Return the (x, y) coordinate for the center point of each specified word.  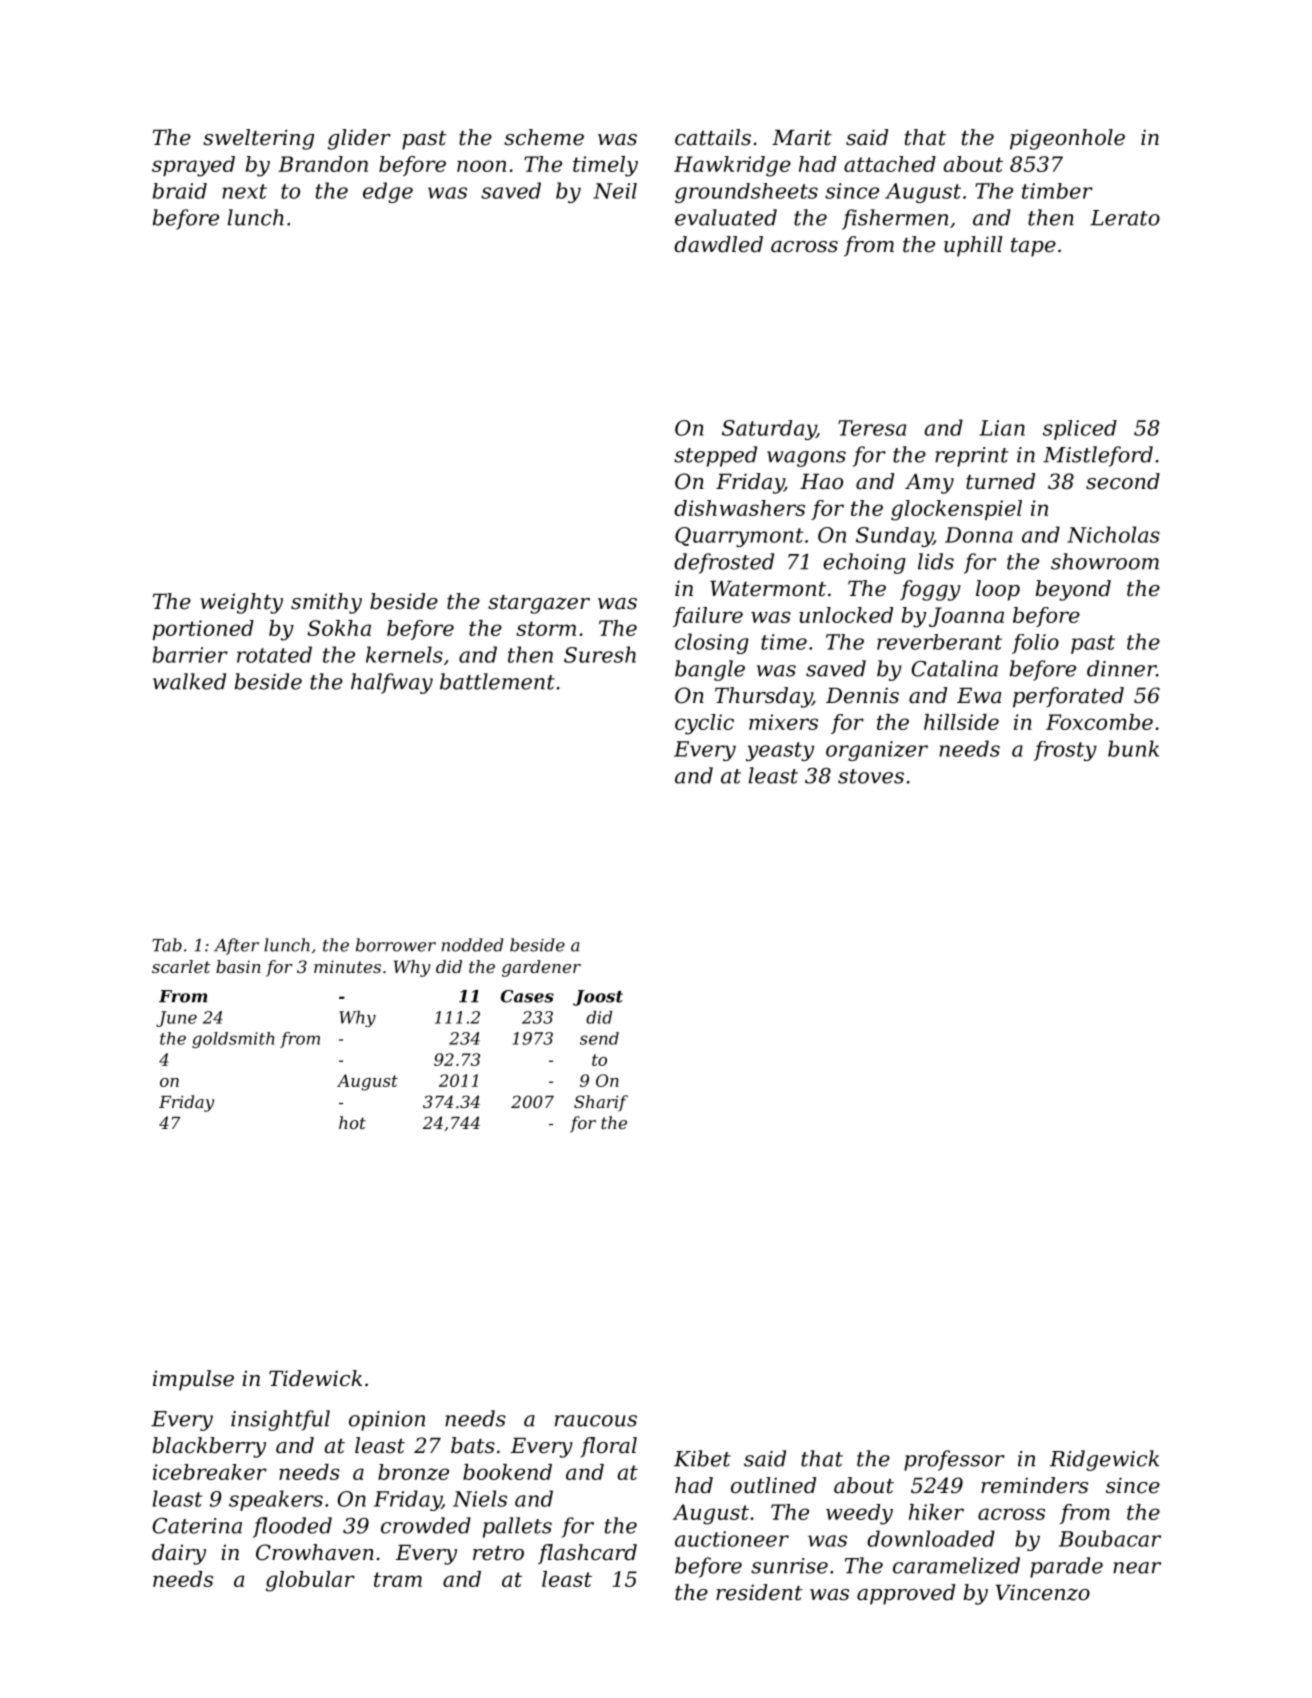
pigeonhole (1067, 139)
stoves (871, 776)
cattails (713, 137)
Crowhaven (315, 1552)
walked (189, 681)
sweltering (258, 139)
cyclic (704, 724)
